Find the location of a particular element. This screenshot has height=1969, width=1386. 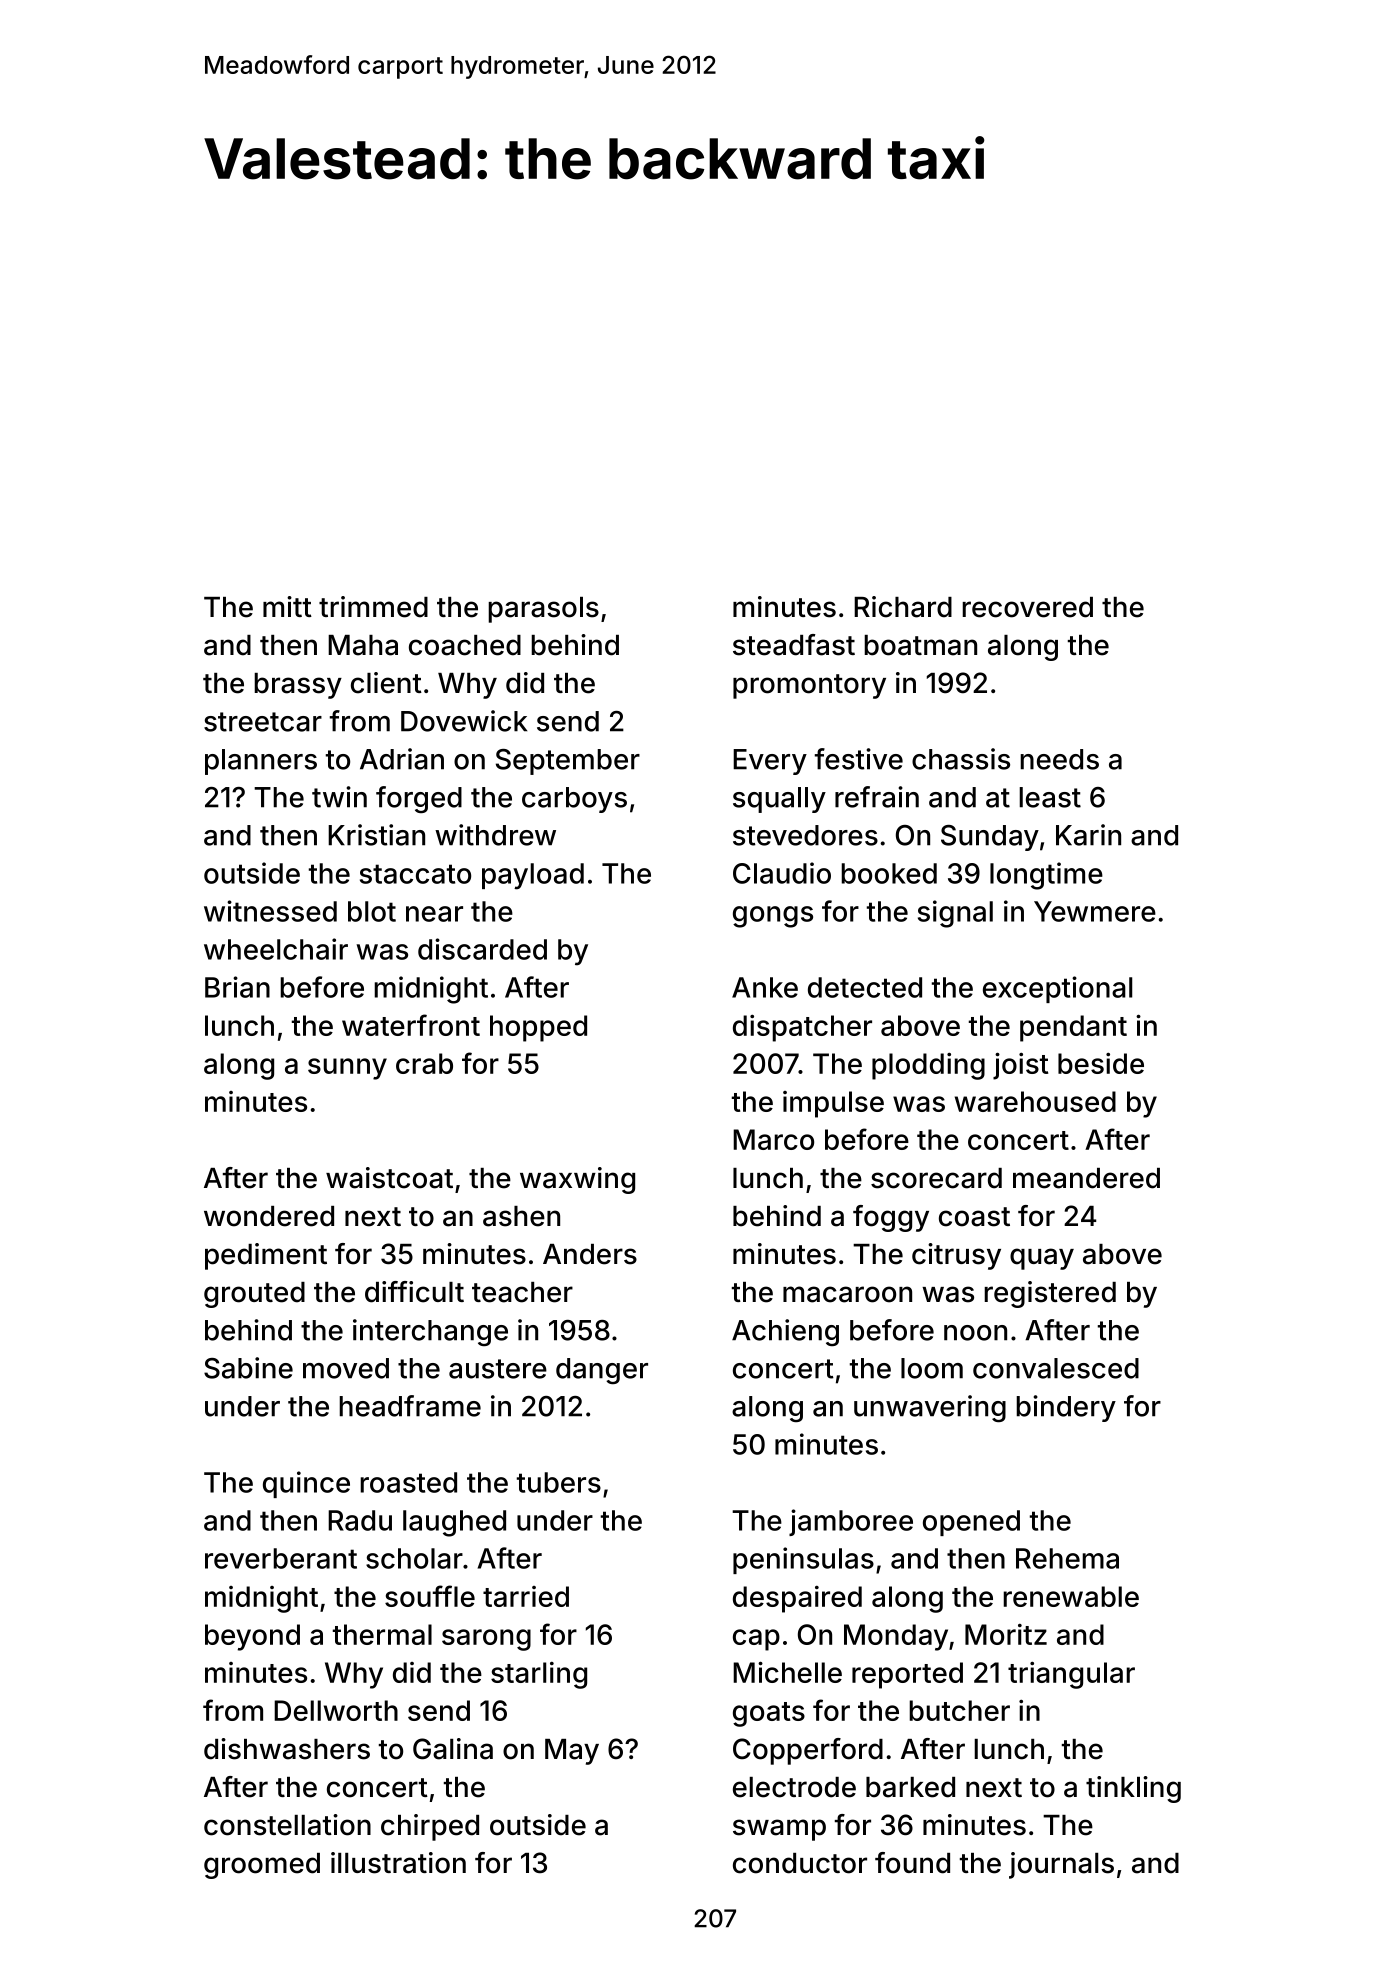

carboys is located at coordinates (574, 800).
